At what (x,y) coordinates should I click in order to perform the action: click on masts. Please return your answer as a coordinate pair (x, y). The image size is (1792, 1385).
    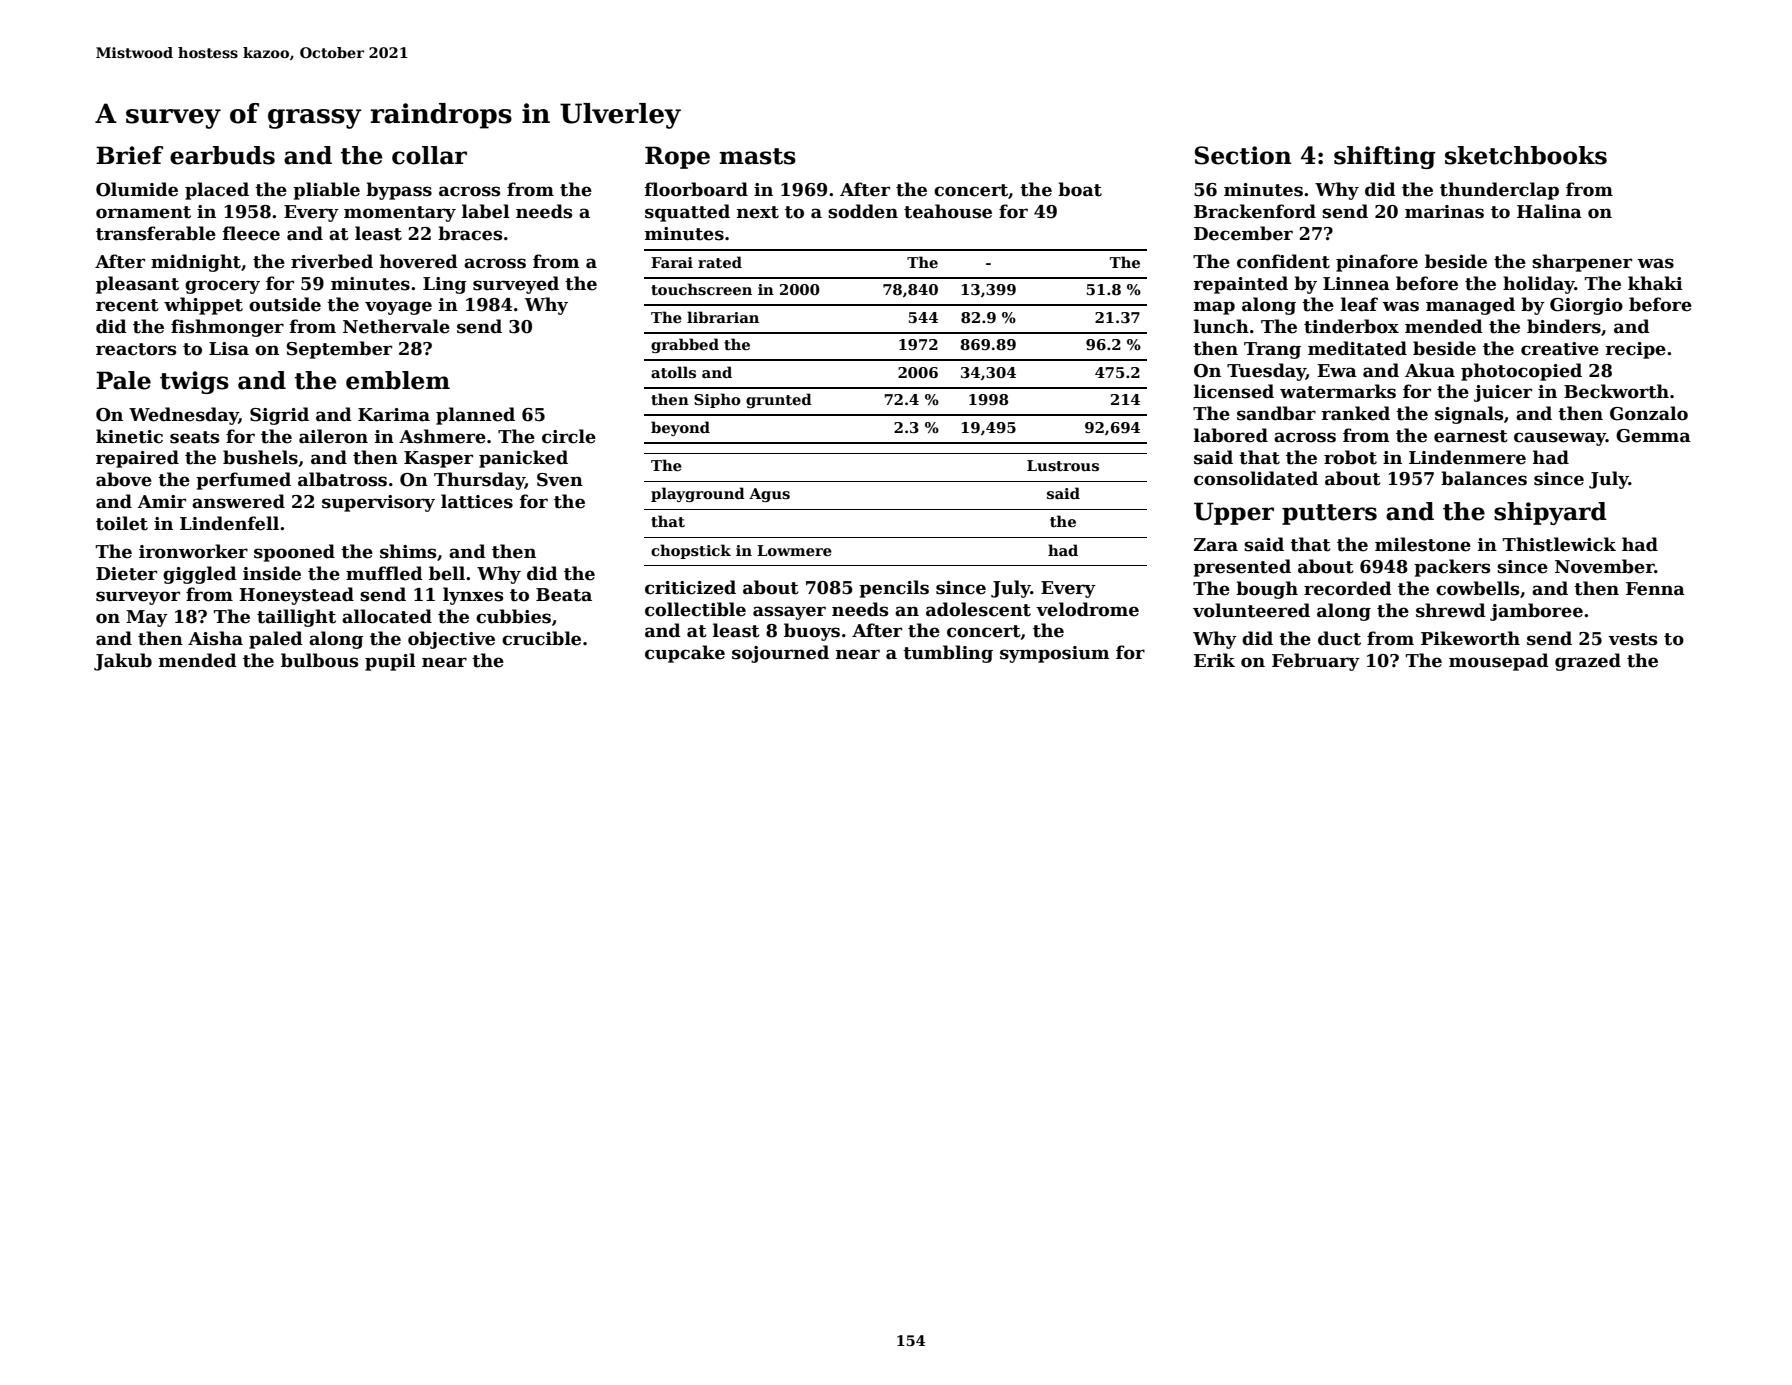
    Looking at the image, I should click on (757, 156).
